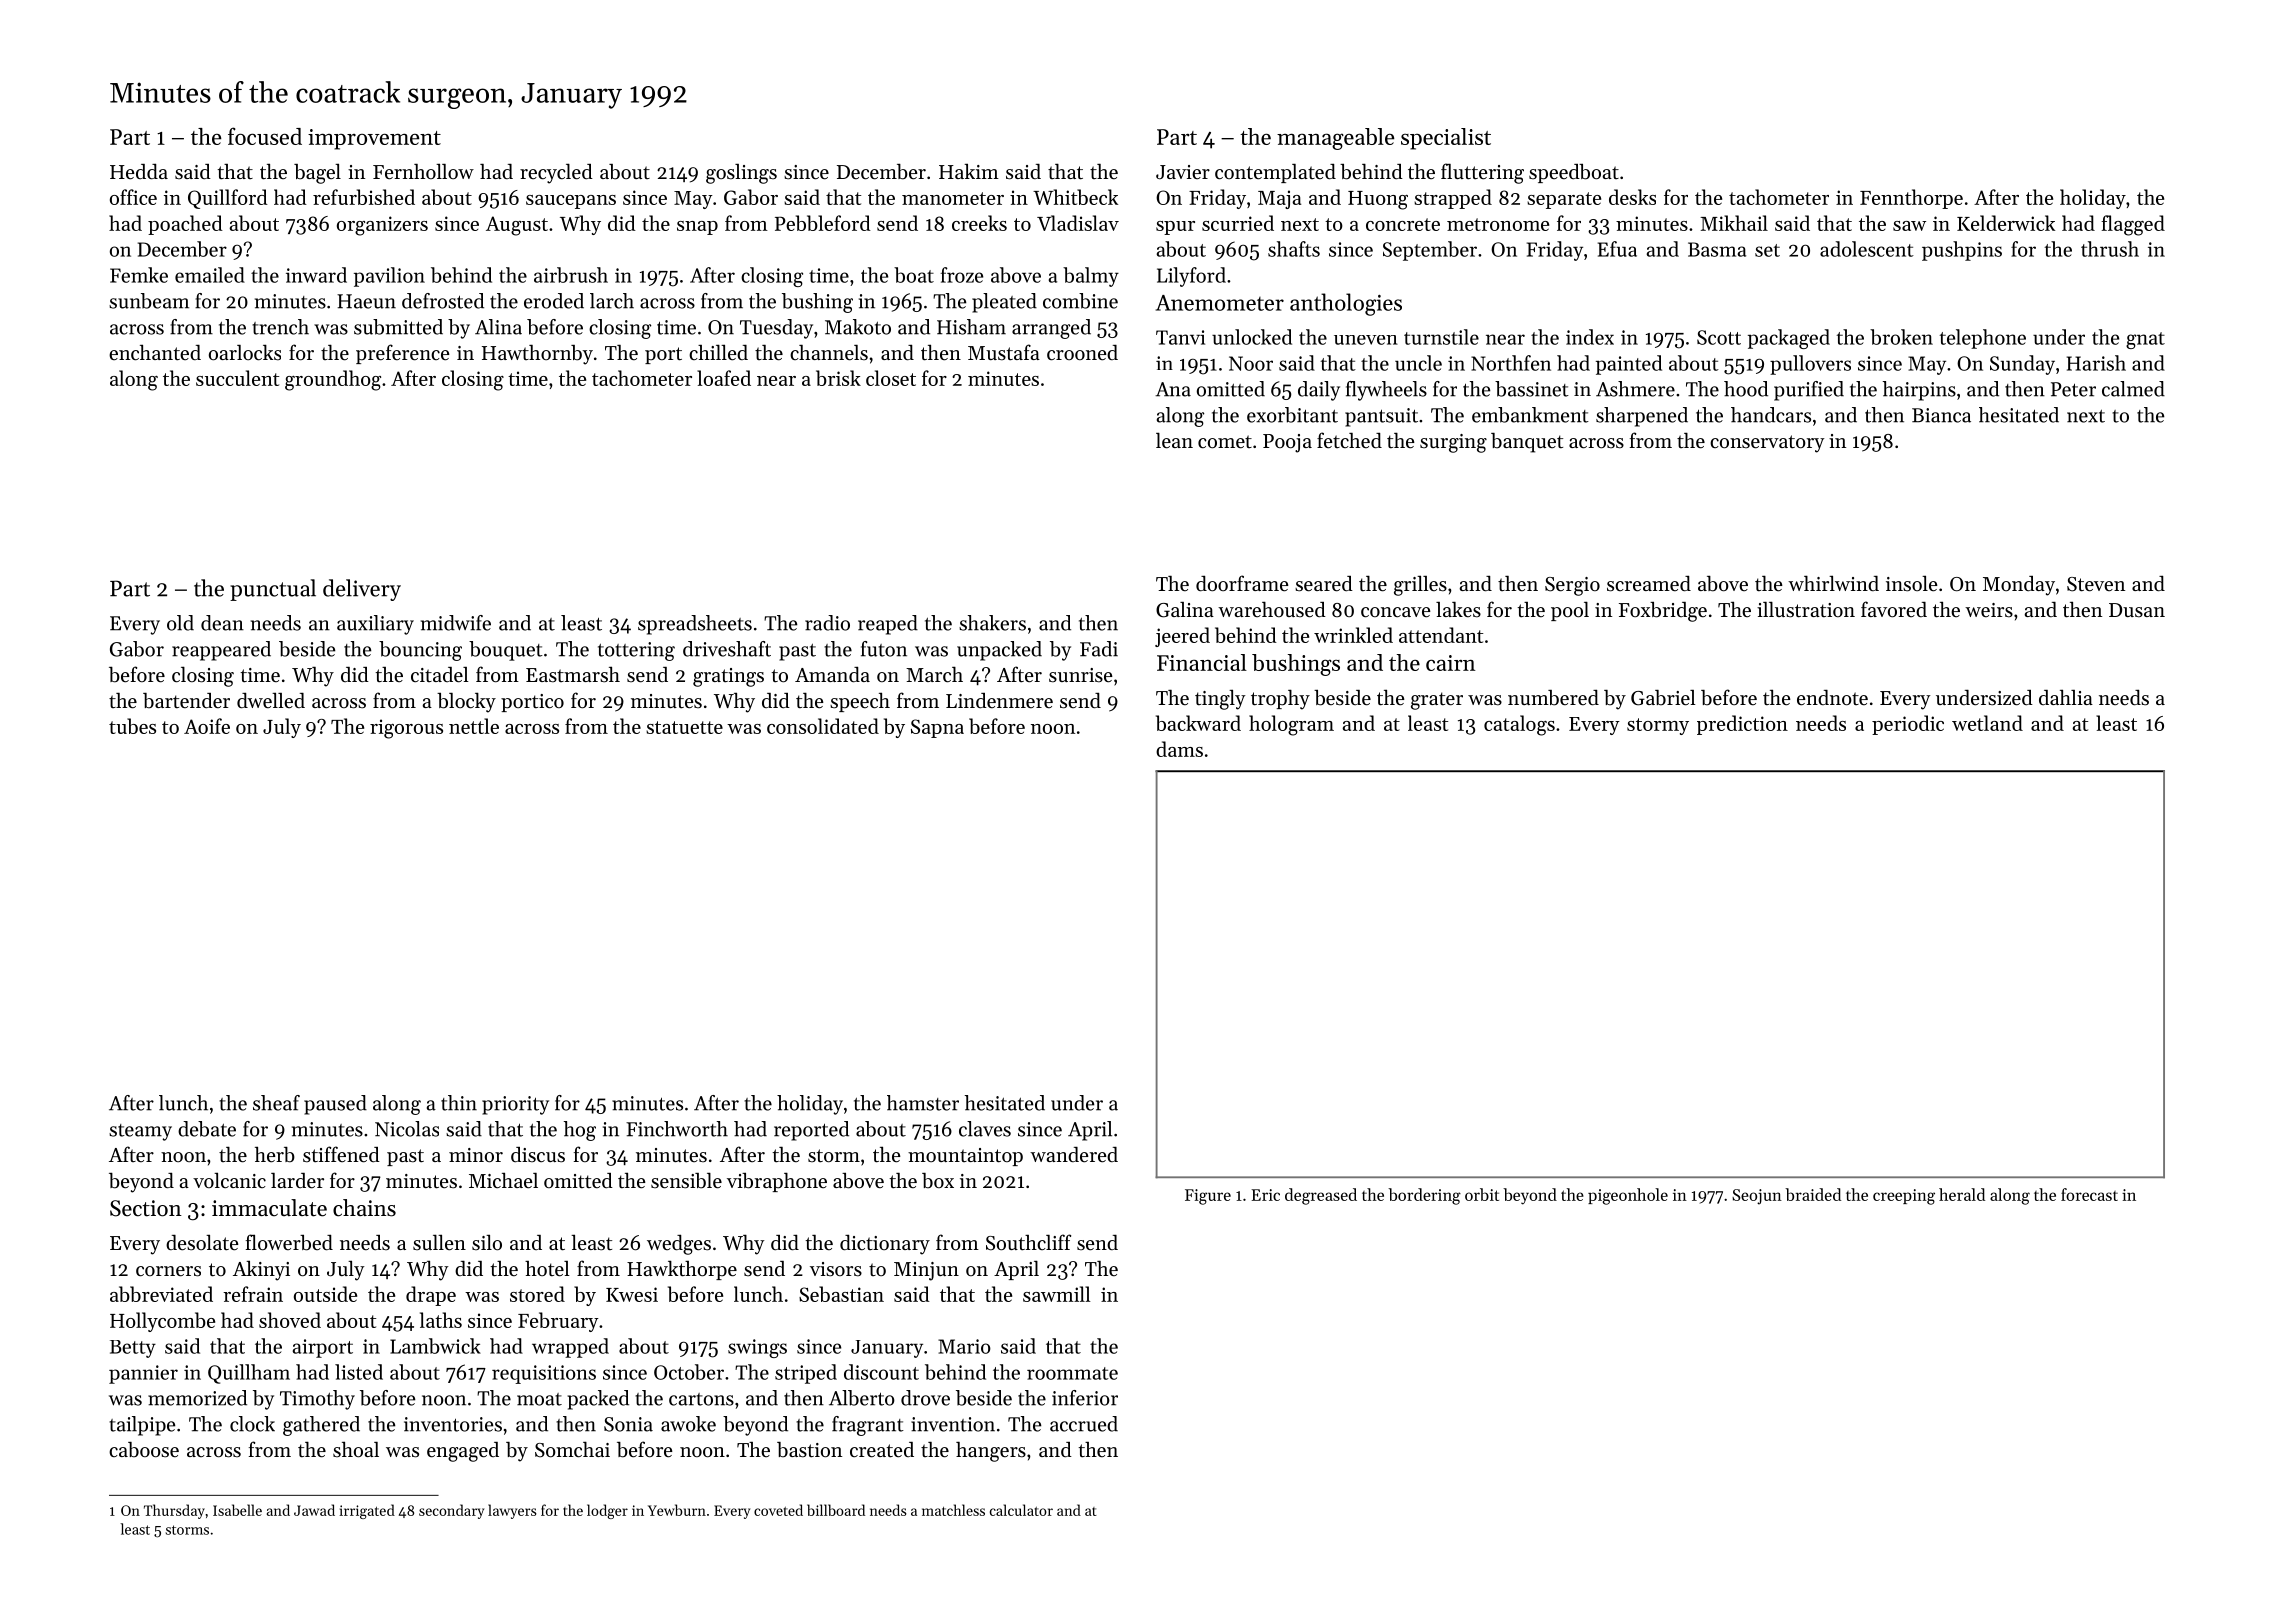  Describe the element at coordinates (1911, 199) in the image. I see `Fennthorpe` at that location.
